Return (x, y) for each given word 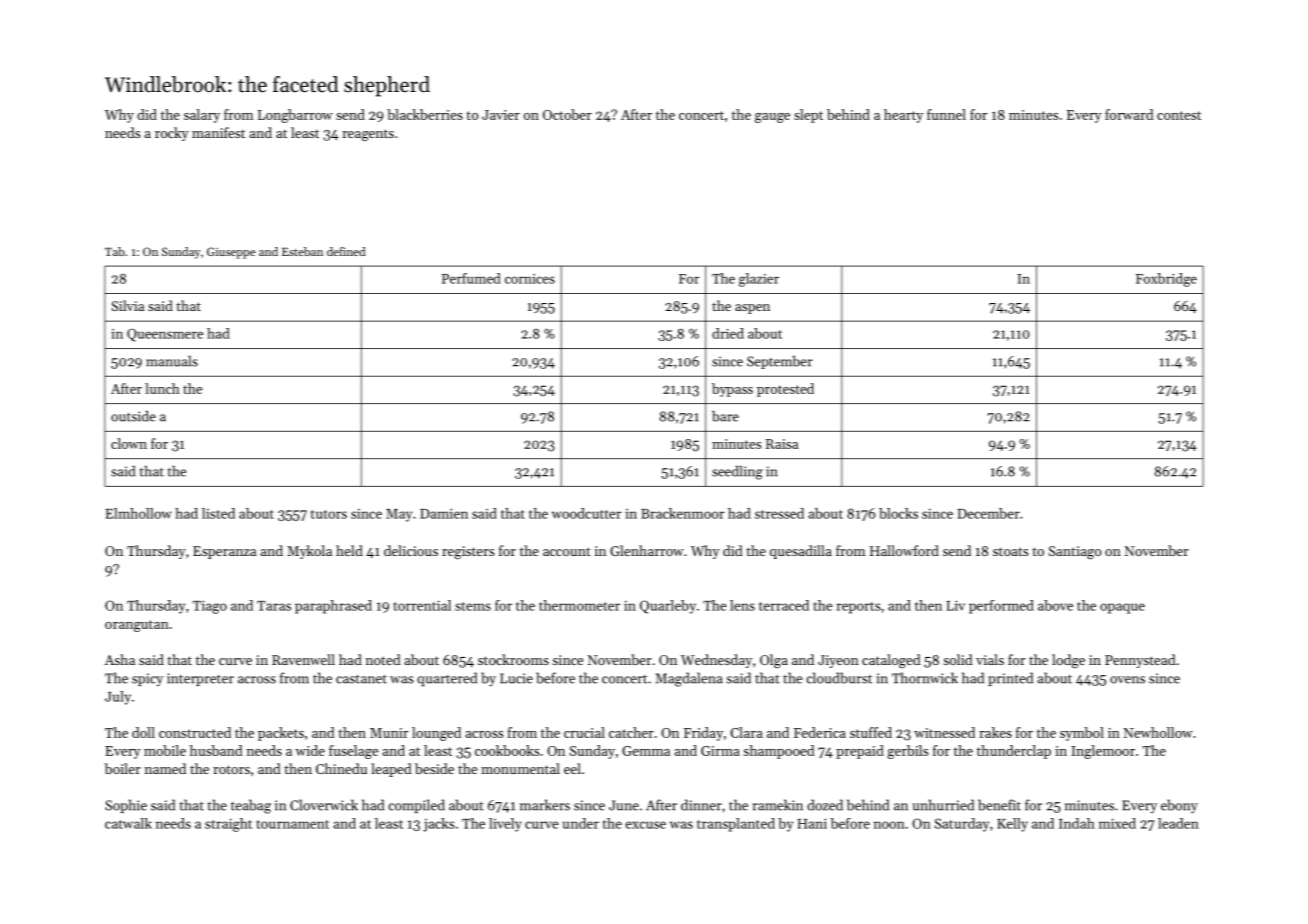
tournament (293, 824)
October (567, 114)
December (989, 513)
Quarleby (668, 607)
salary (202, 116)
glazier (759, 280)
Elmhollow (139, 513)
